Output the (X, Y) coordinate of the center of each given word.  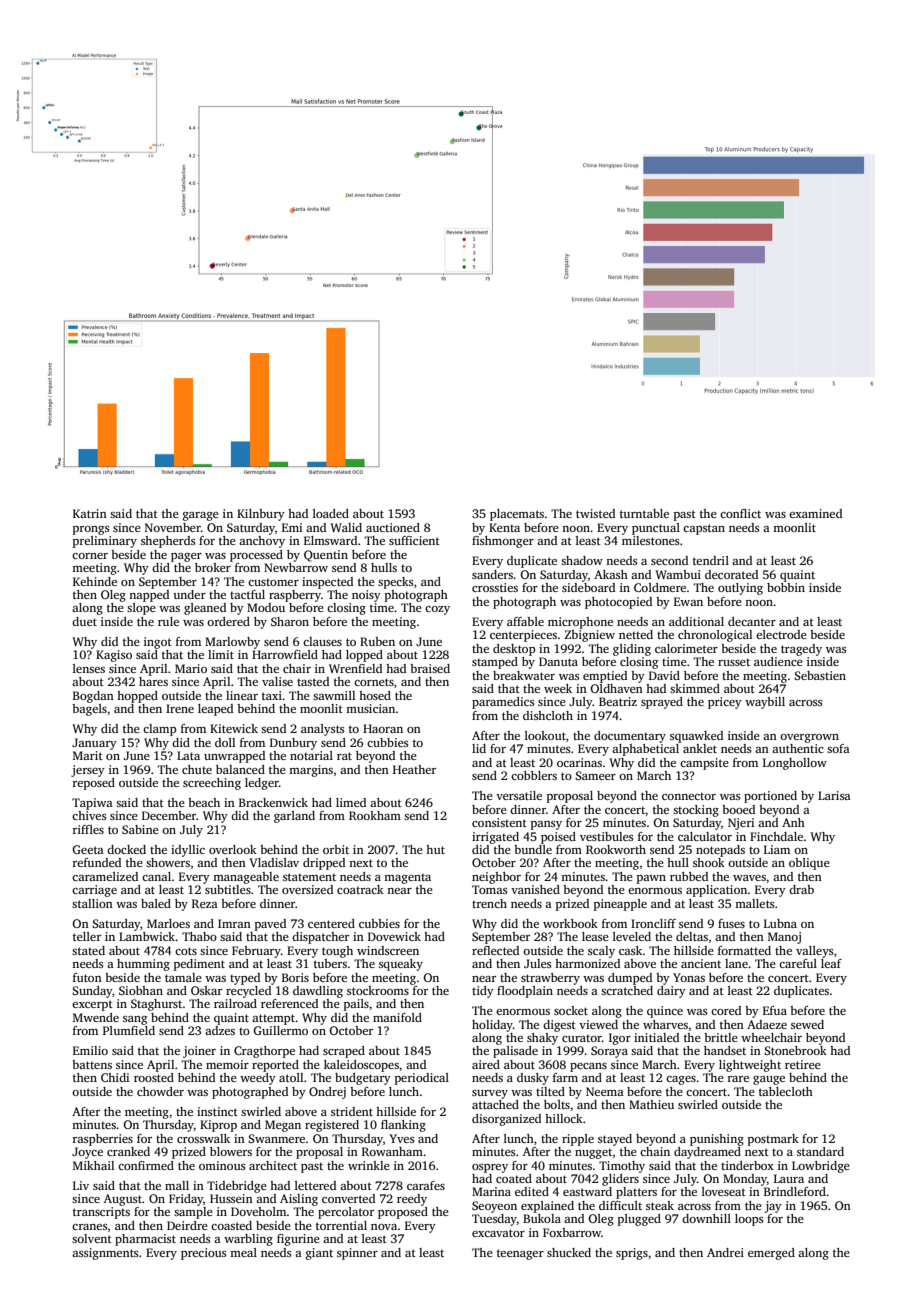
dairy (671, 992)
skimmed (695, 688)
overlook (233, 849)
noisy (366, 596)
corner (90, 556)
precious (203, 1254)
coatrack (360, 889)
